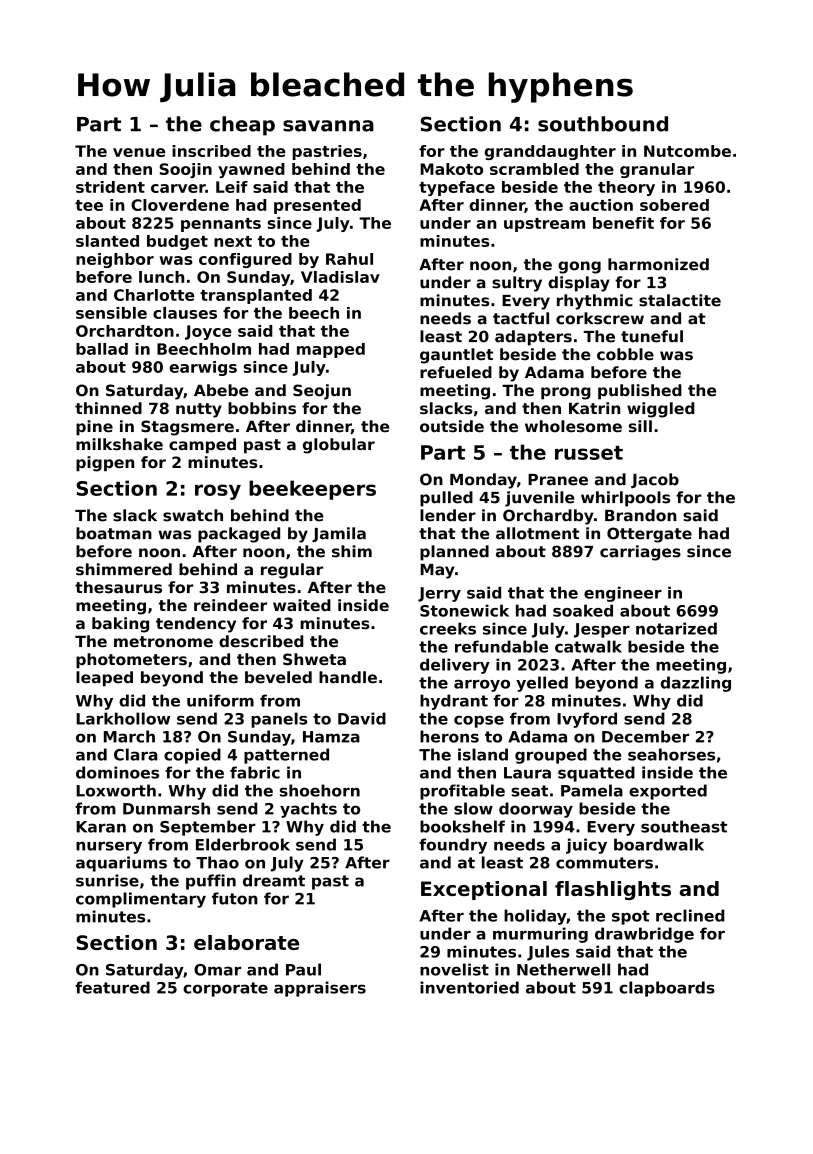 This screenshot has width=813, height=1154. Describe the element at coordinates (563, 969) in the screenshot. I see `Netherwell` at that location.
